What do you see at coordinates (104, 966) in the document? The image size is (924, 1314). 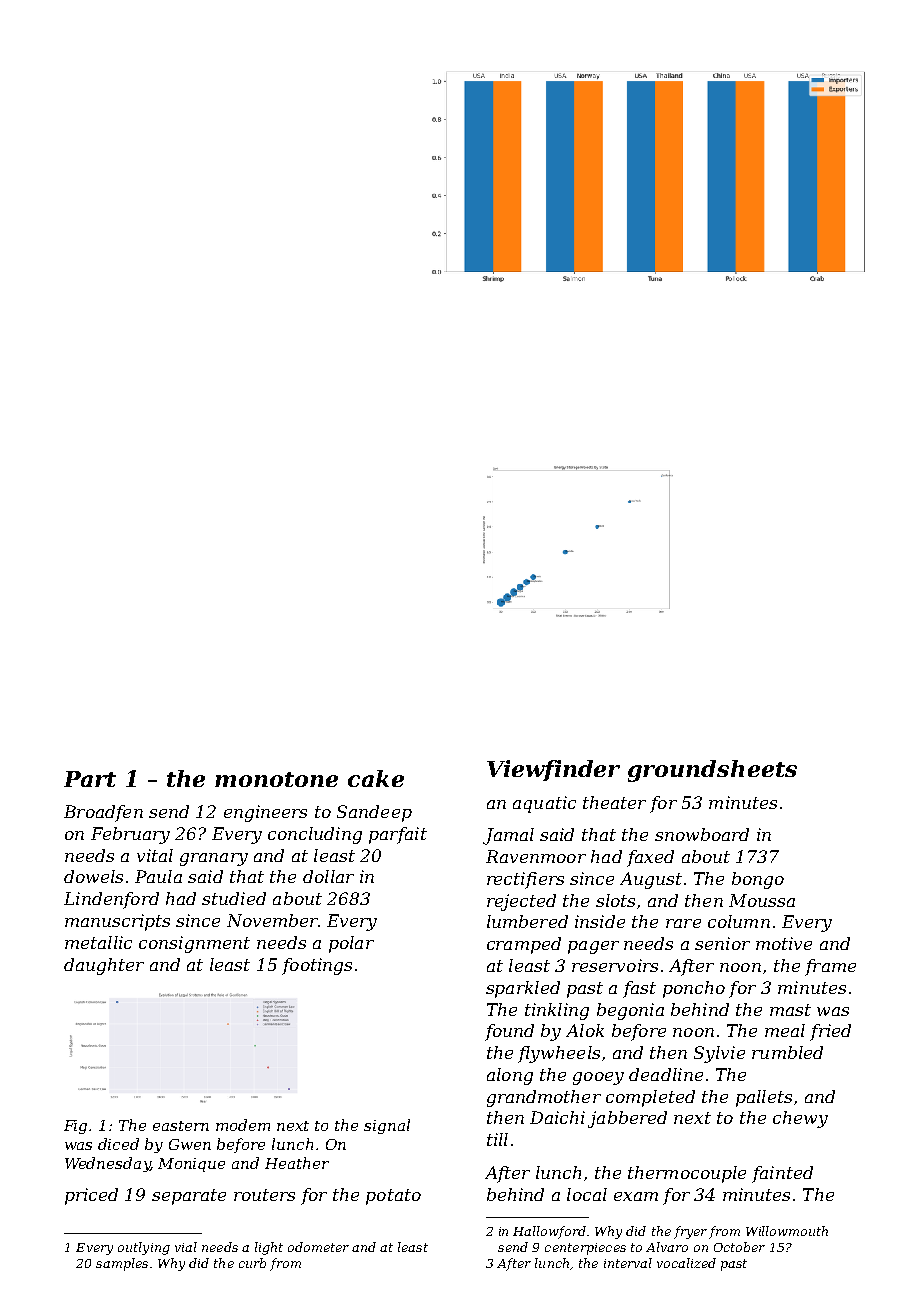 I see `daughter` at bounding box center [104, 966].
